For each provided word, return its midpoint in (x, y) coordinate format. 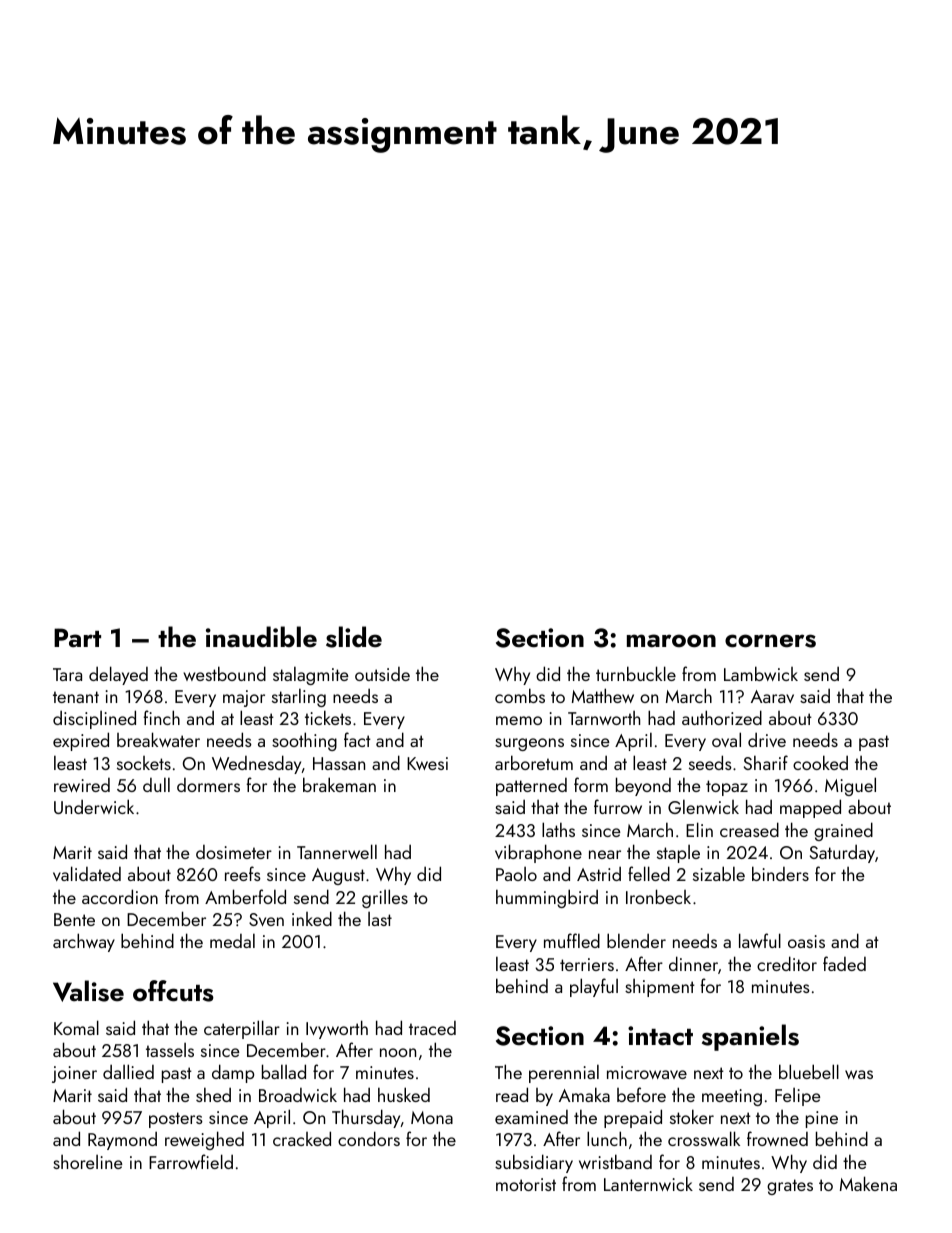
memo (519, 720)
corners (770, 641)
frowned (777, 1138)
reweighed (204, 1140)
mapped (810, 808)
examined (531, 1117)
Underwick (94, 806)
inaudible (261, 637)
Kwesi (427, 763)
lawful (760, 940)
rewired (82, 785)
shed (213, 1094)
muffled (572, 940)
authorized (722, 717)
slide (354, 637)
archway (84, 942)
